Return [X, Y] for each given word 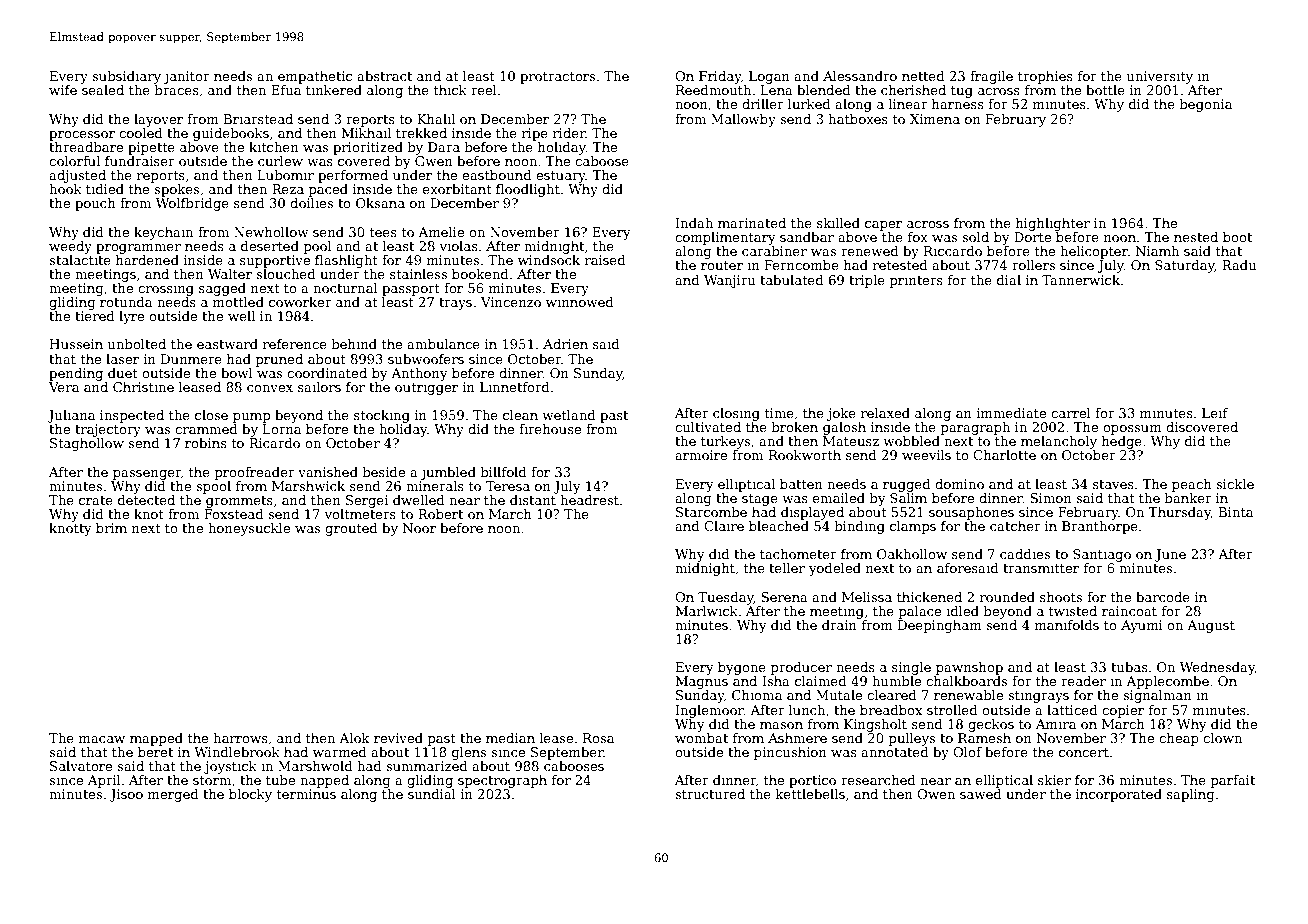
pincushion [790, 753]
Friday [720, 77]
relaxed [885, 413]
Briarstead [258, 119]
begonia [1206, 105]
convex [270, 388]
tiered [95, 316]
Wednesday [1217, 668]
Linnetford [515, 387]
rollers [1033, 265]
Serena [784, 597]
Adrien [565, 344]
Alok [354, 738]
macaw [102, 739]
